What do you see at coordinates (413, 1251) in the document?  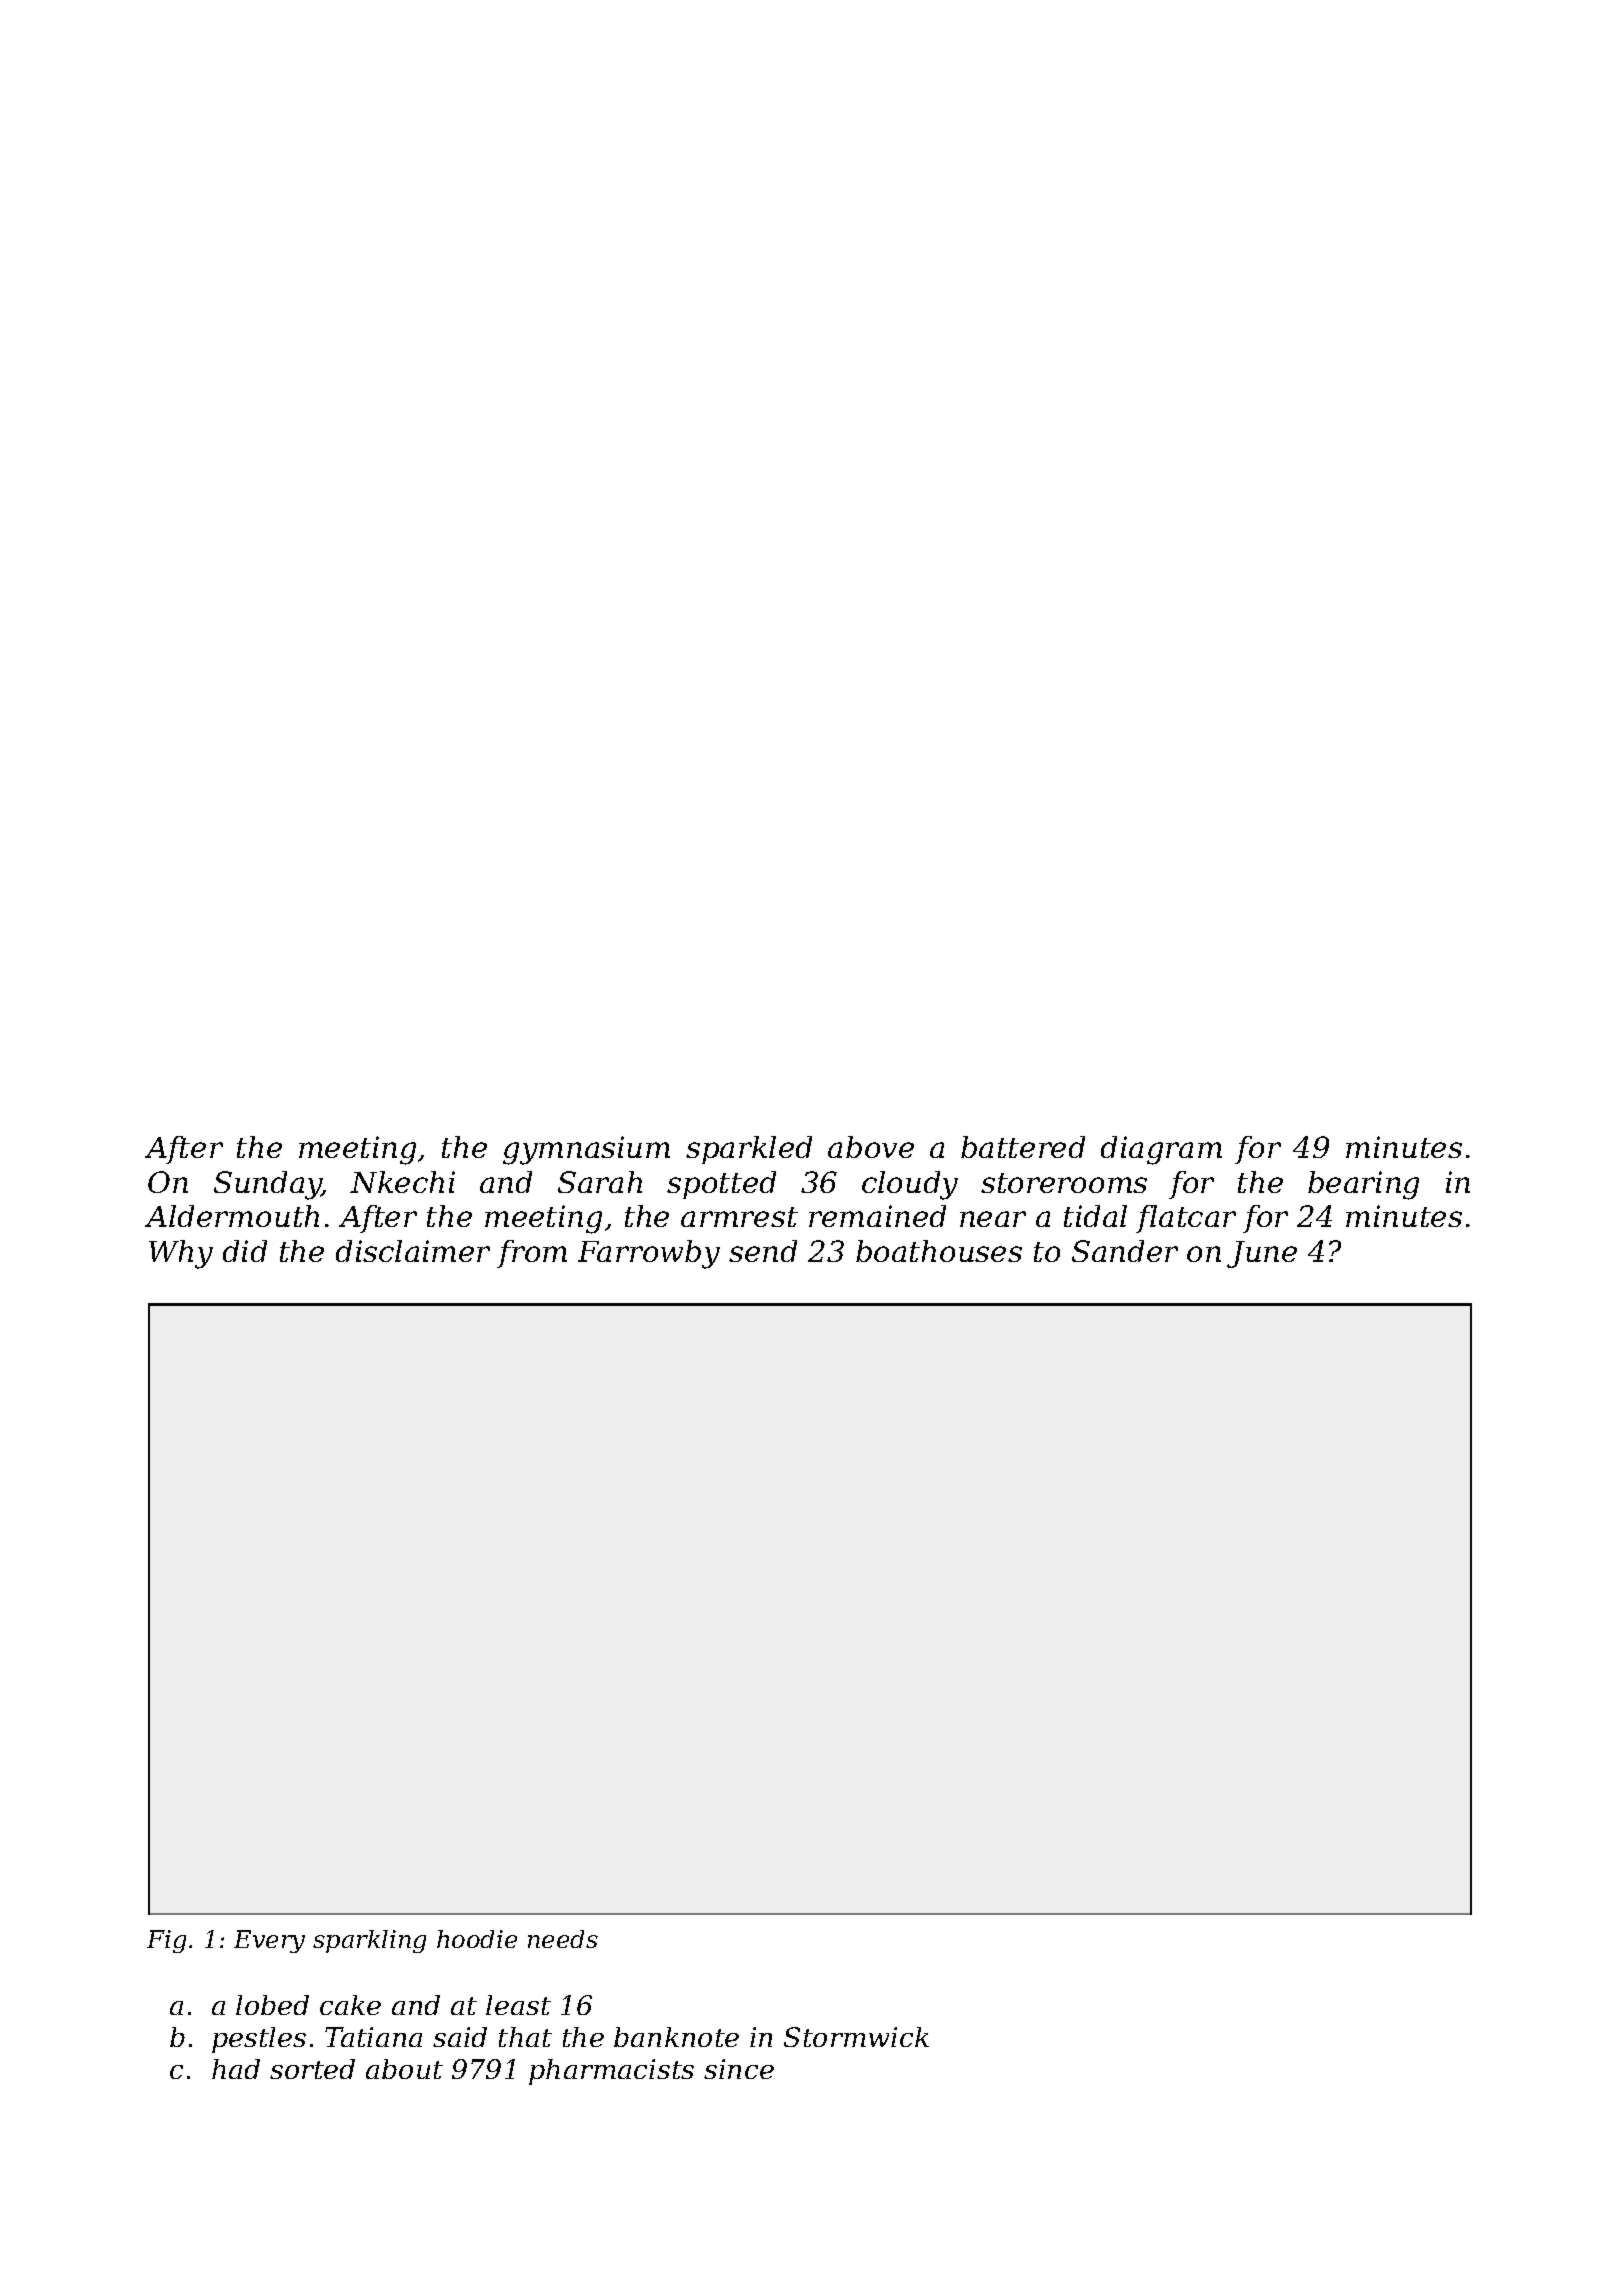 I see `disclaimer` at bounding box center [413, 1251].
